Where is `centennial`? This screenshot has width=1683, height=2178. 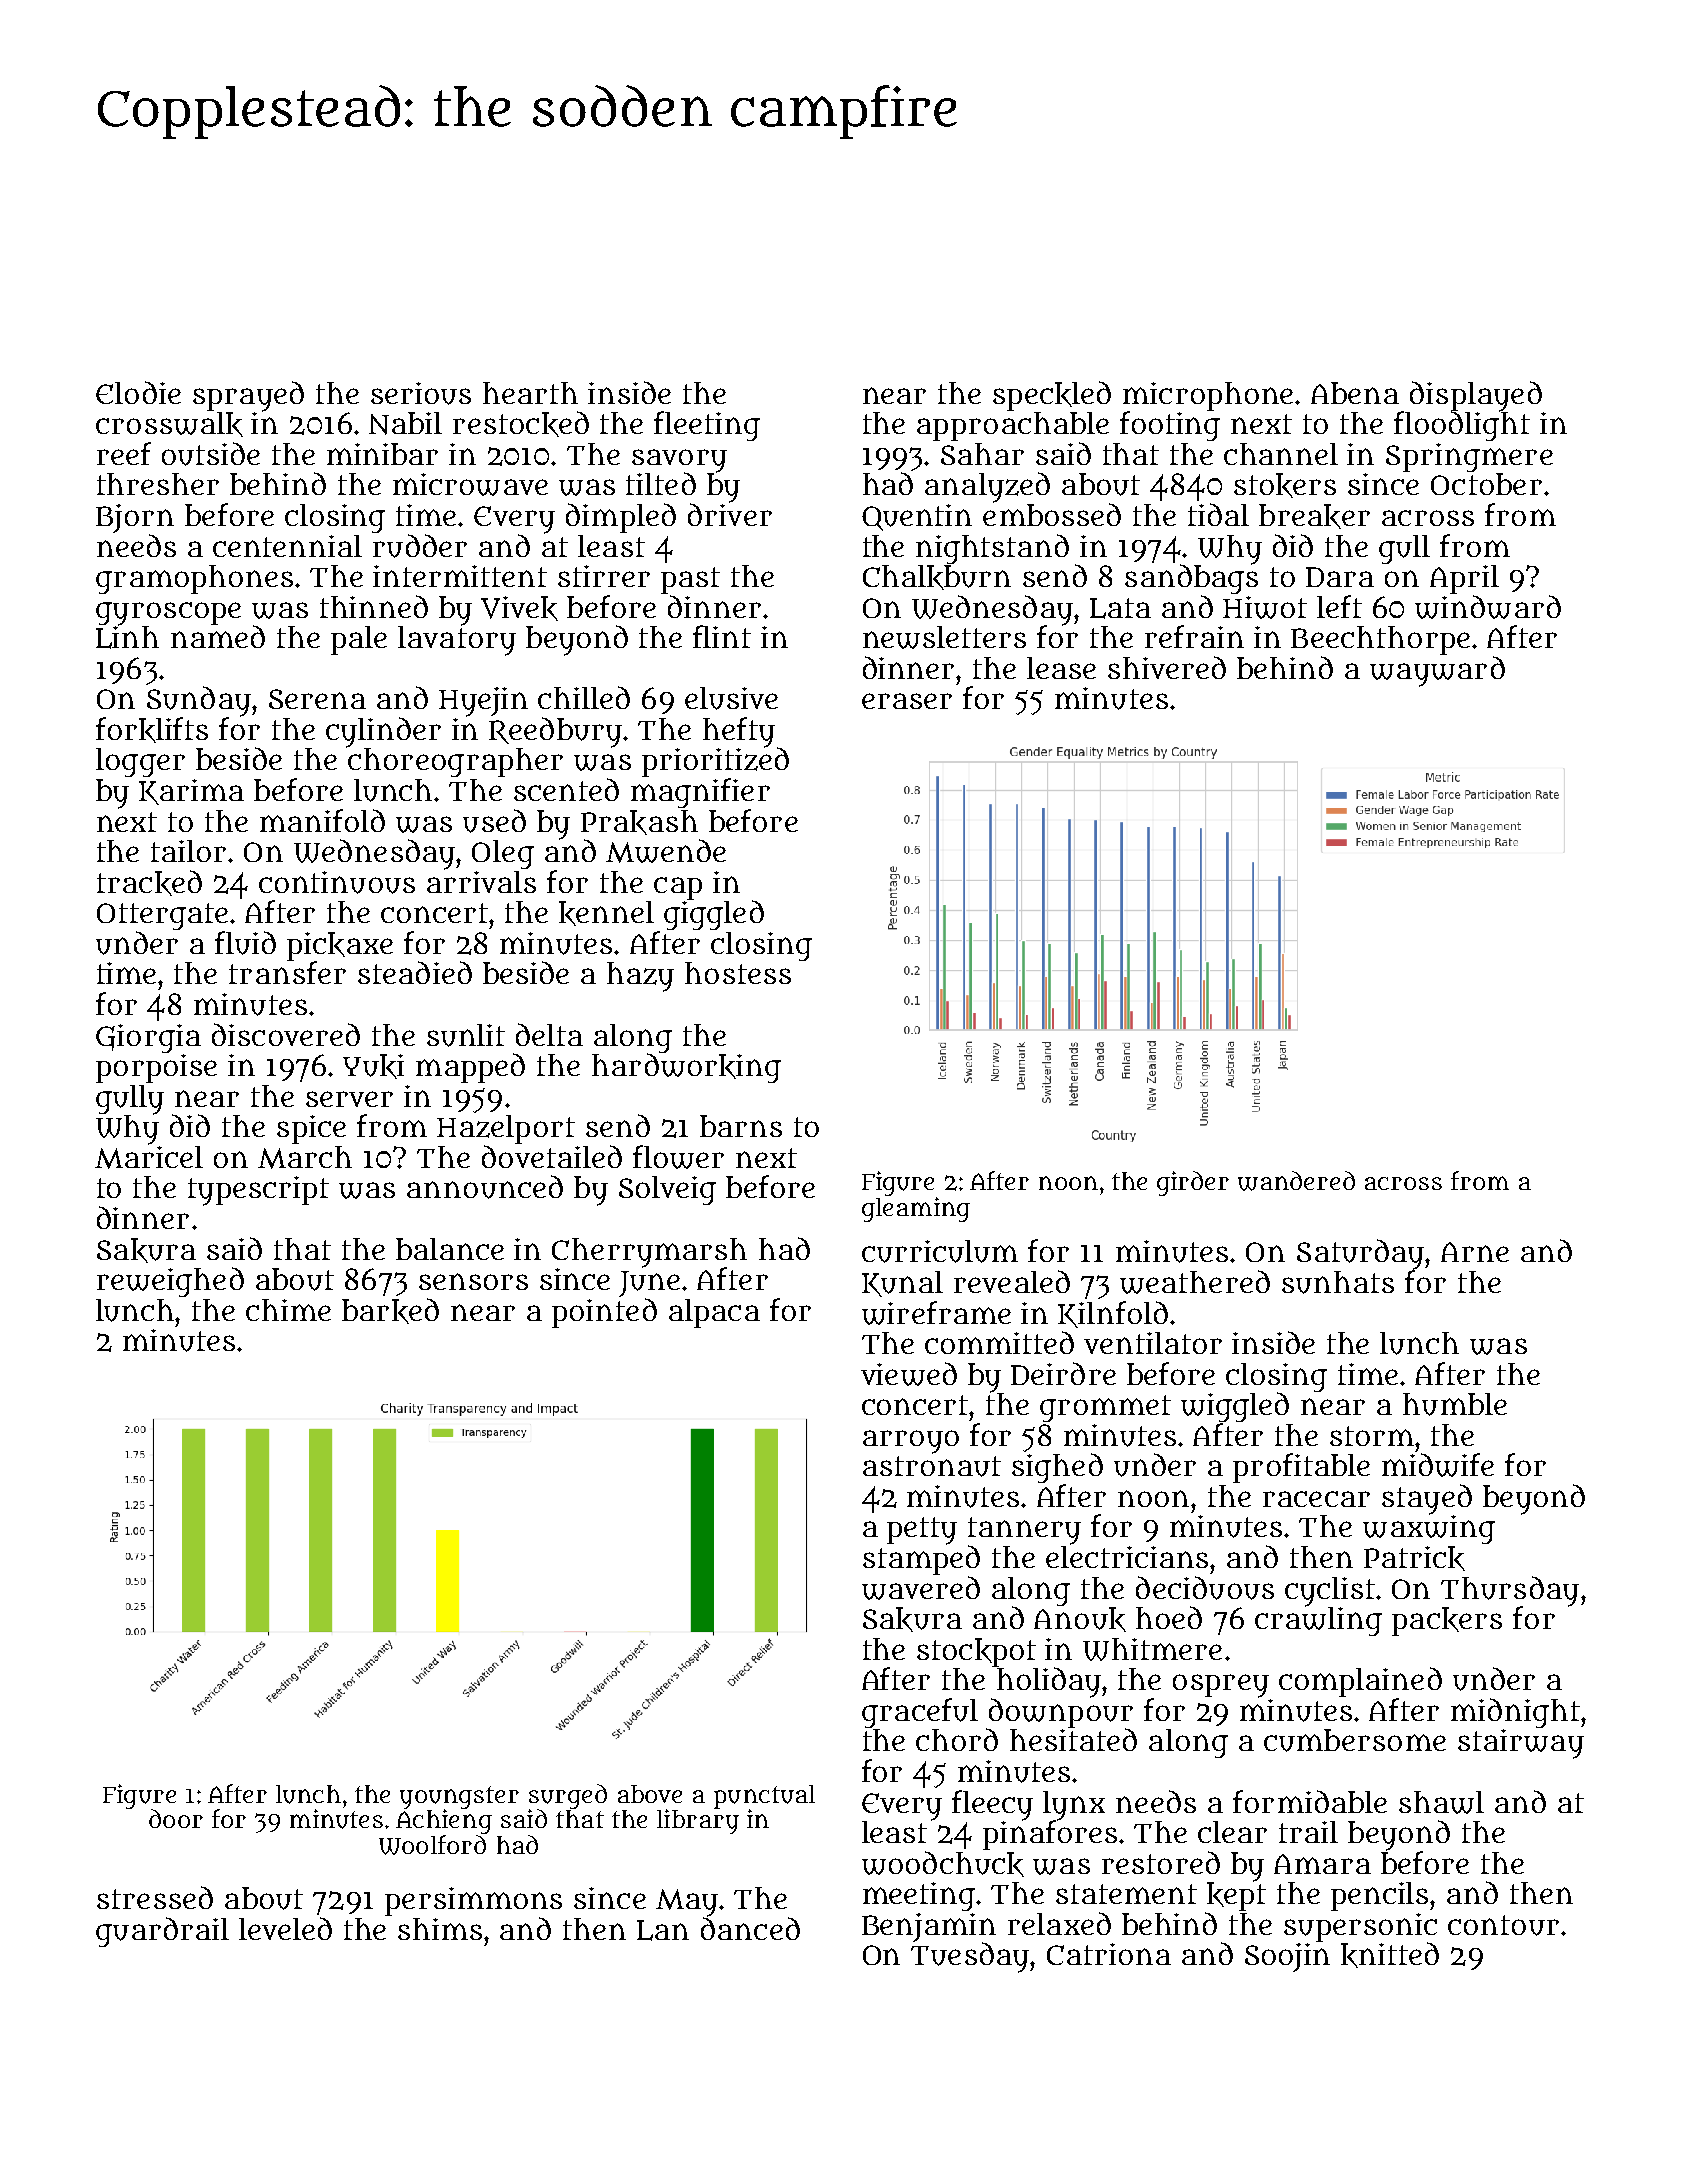 centennial is located at coordinates (287, 546).
